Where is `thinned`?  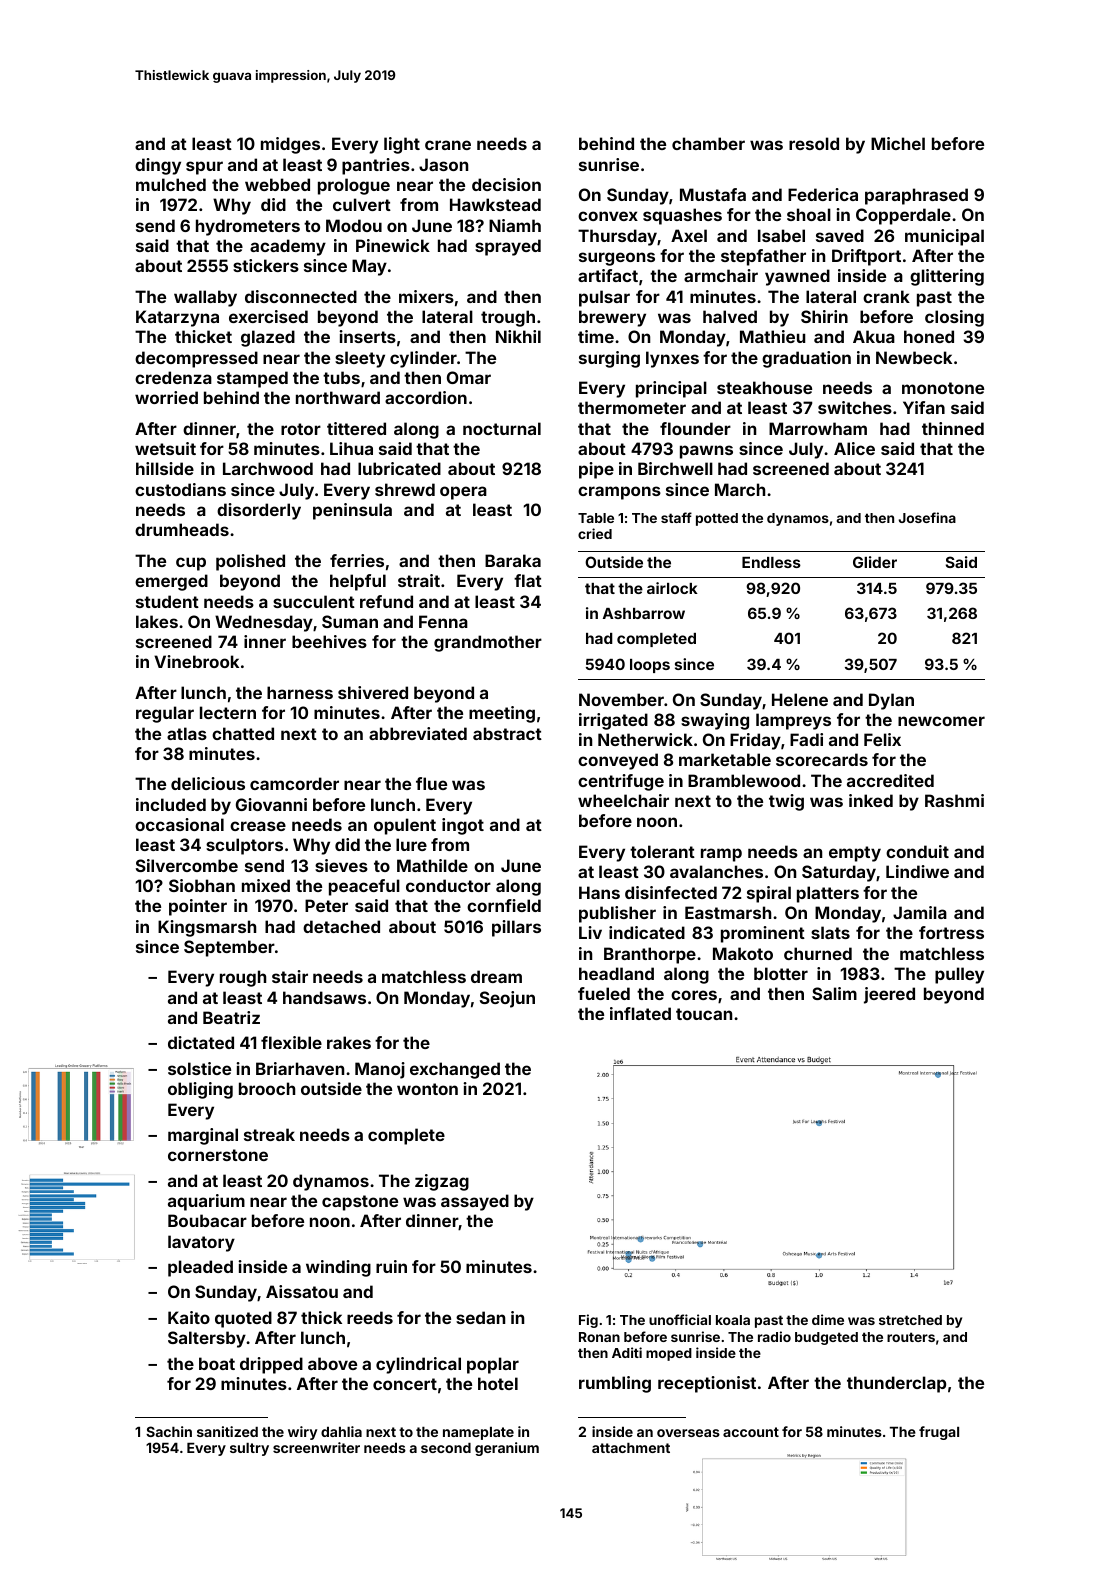
thinned is located at coordinates (953, 428).
